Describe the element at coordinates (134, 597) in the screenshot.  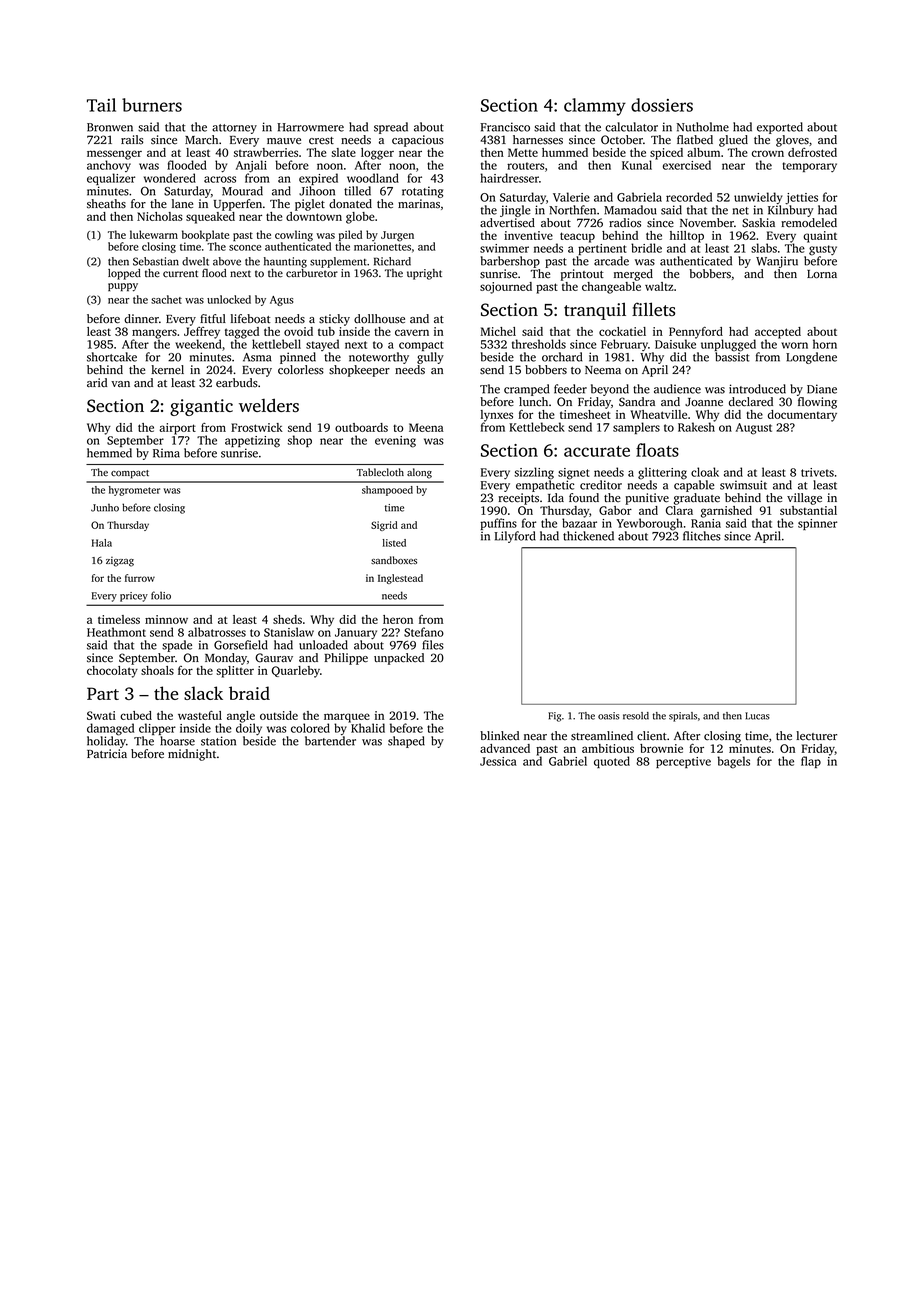
I see `pricey` at that location.
